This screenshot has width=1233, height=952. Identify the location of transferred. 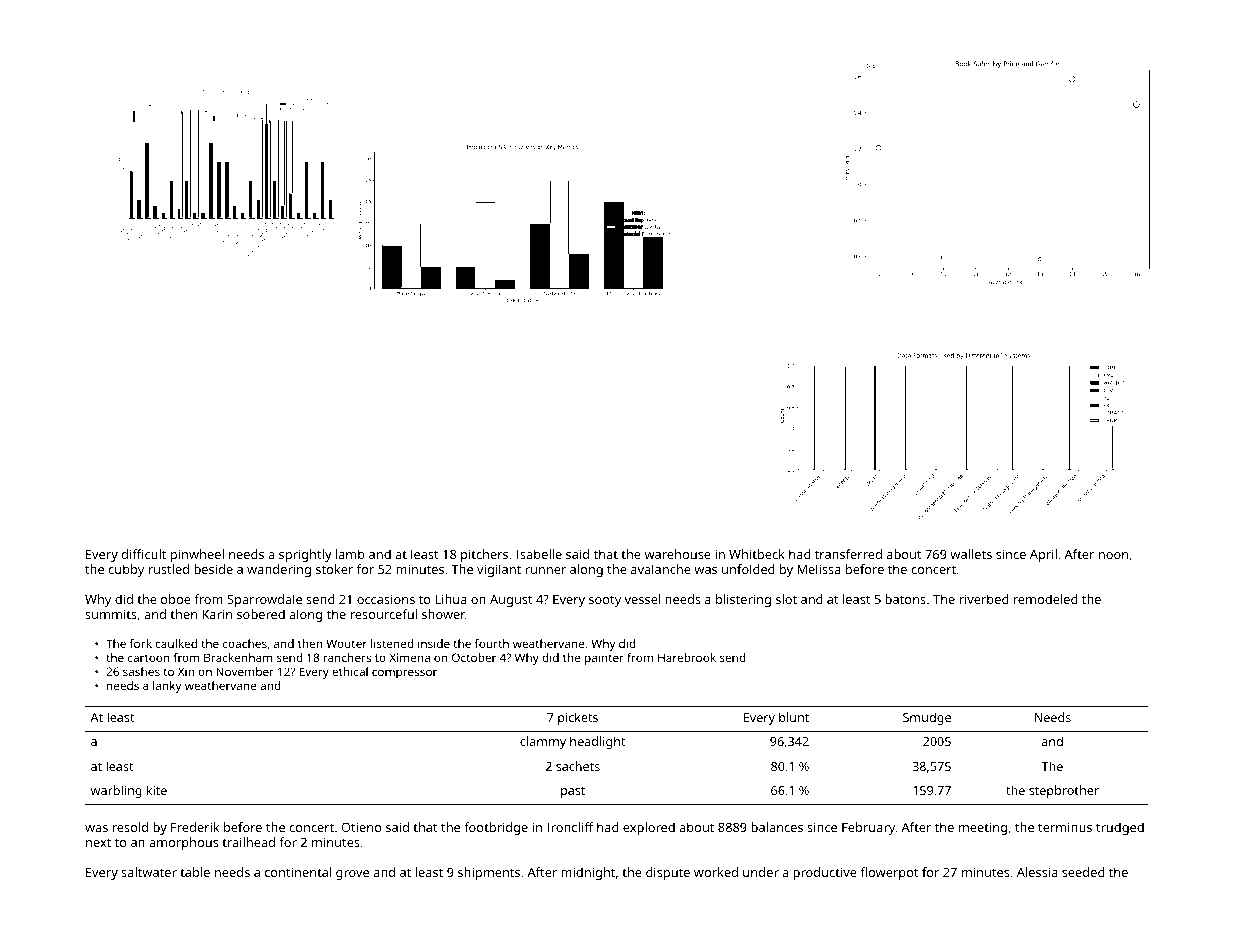
(848, 554).
